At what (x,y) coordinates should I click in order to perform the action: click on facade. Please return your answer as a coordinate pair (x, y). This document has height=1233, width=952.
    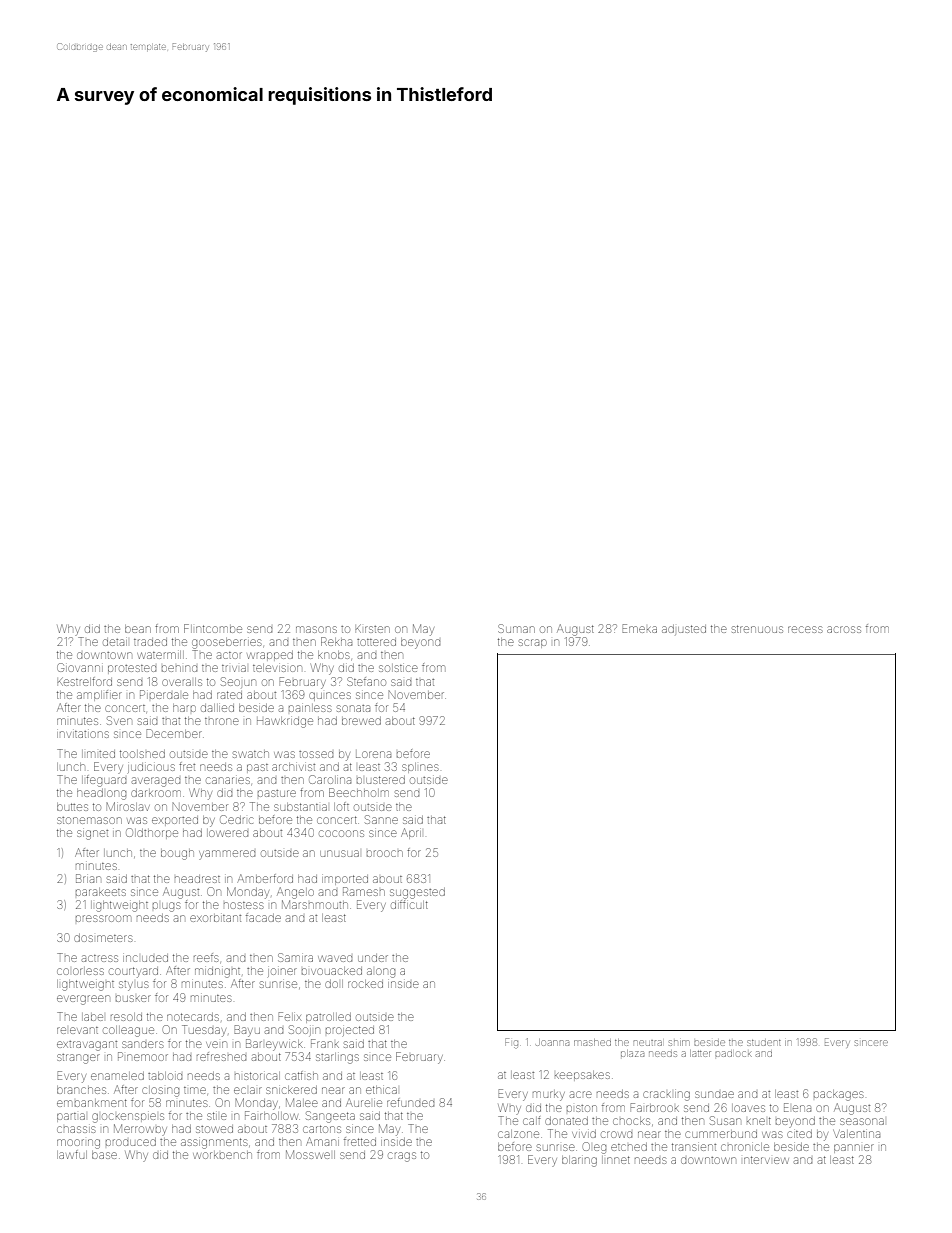
    Looking at the image, I should click on (263, 917).
